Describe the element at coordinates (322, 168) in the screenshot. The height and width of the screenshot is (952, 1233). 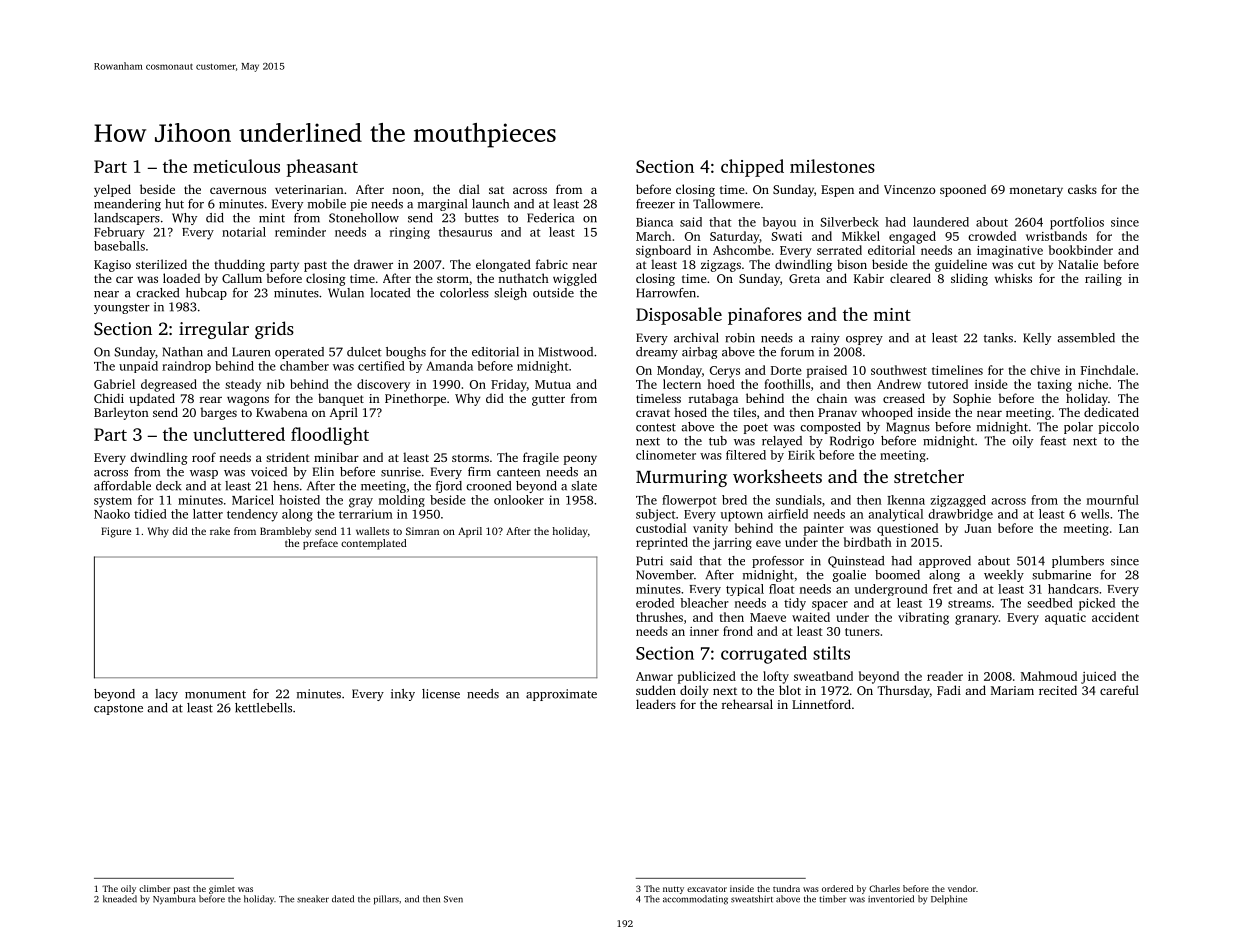
I see `pheasant` at that location.
